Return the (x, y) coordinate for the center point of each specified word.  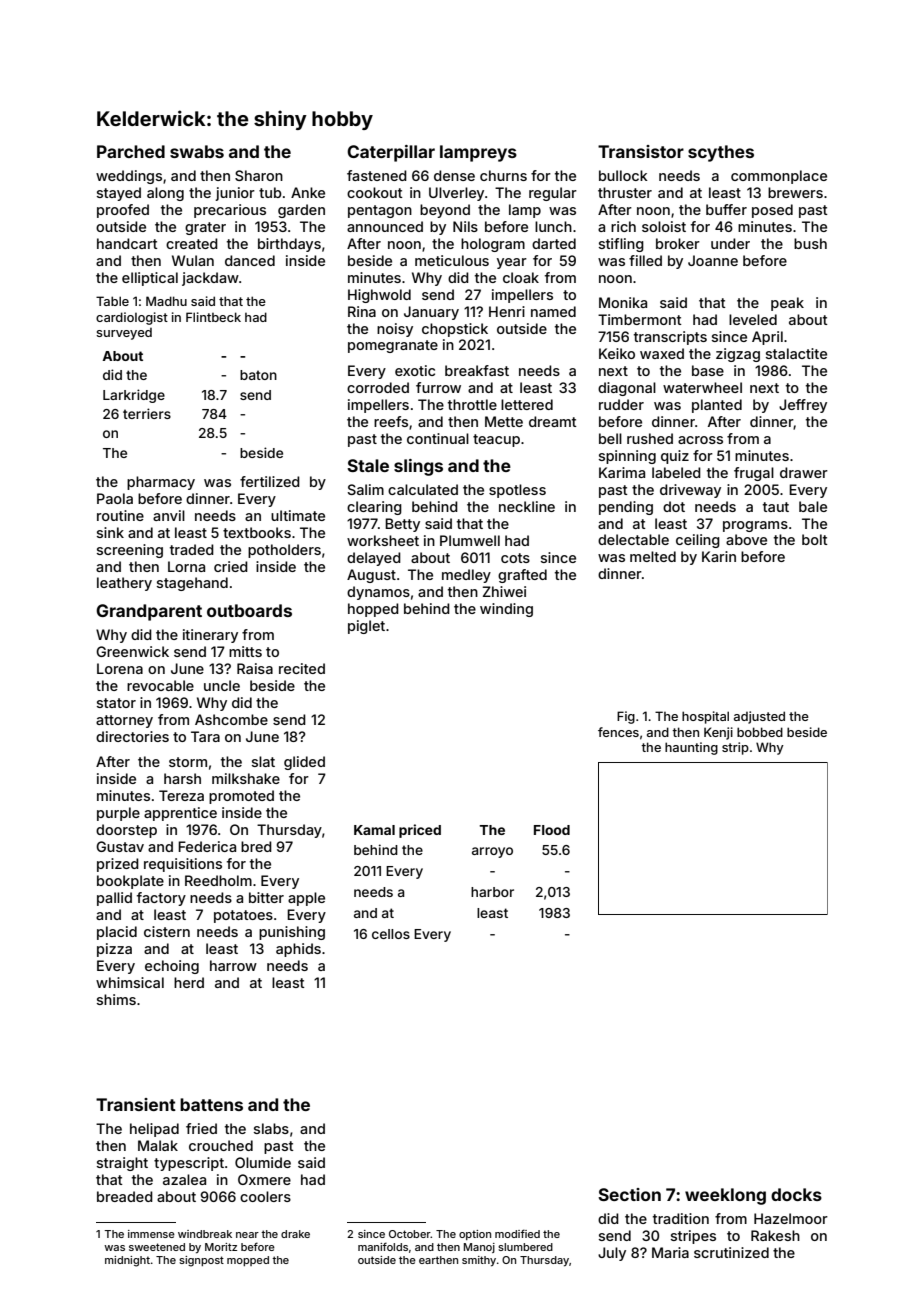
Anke (308, 192)
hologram (493, 245)
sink (110, 532)
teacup (496, 440)
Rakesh (775, 1235)
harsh (182, 778)
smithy (479, 1261)
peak (787, 304)
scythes (721, 153)
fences (618, 732)
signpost (201, 1261)
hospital (705, 717)
